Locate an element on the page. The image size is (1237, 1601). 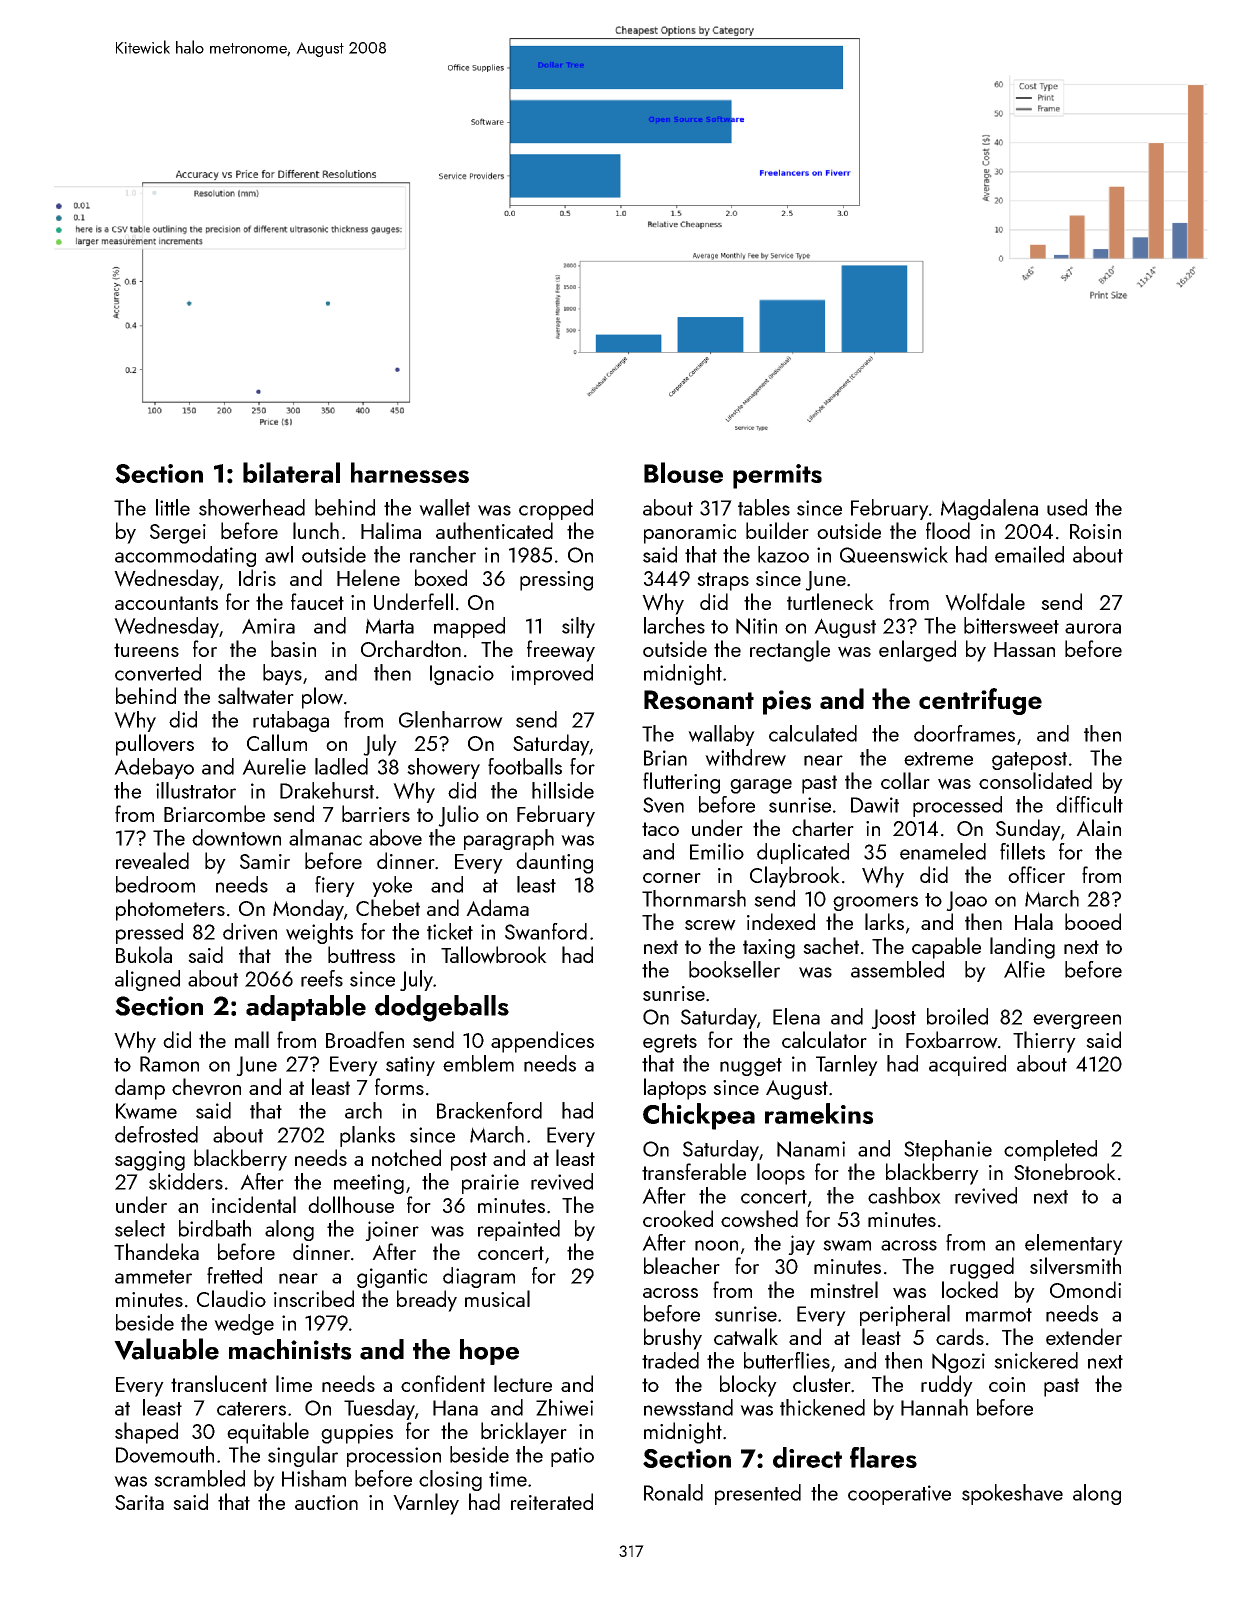
Blouse is located at coordinates (683, 472).
